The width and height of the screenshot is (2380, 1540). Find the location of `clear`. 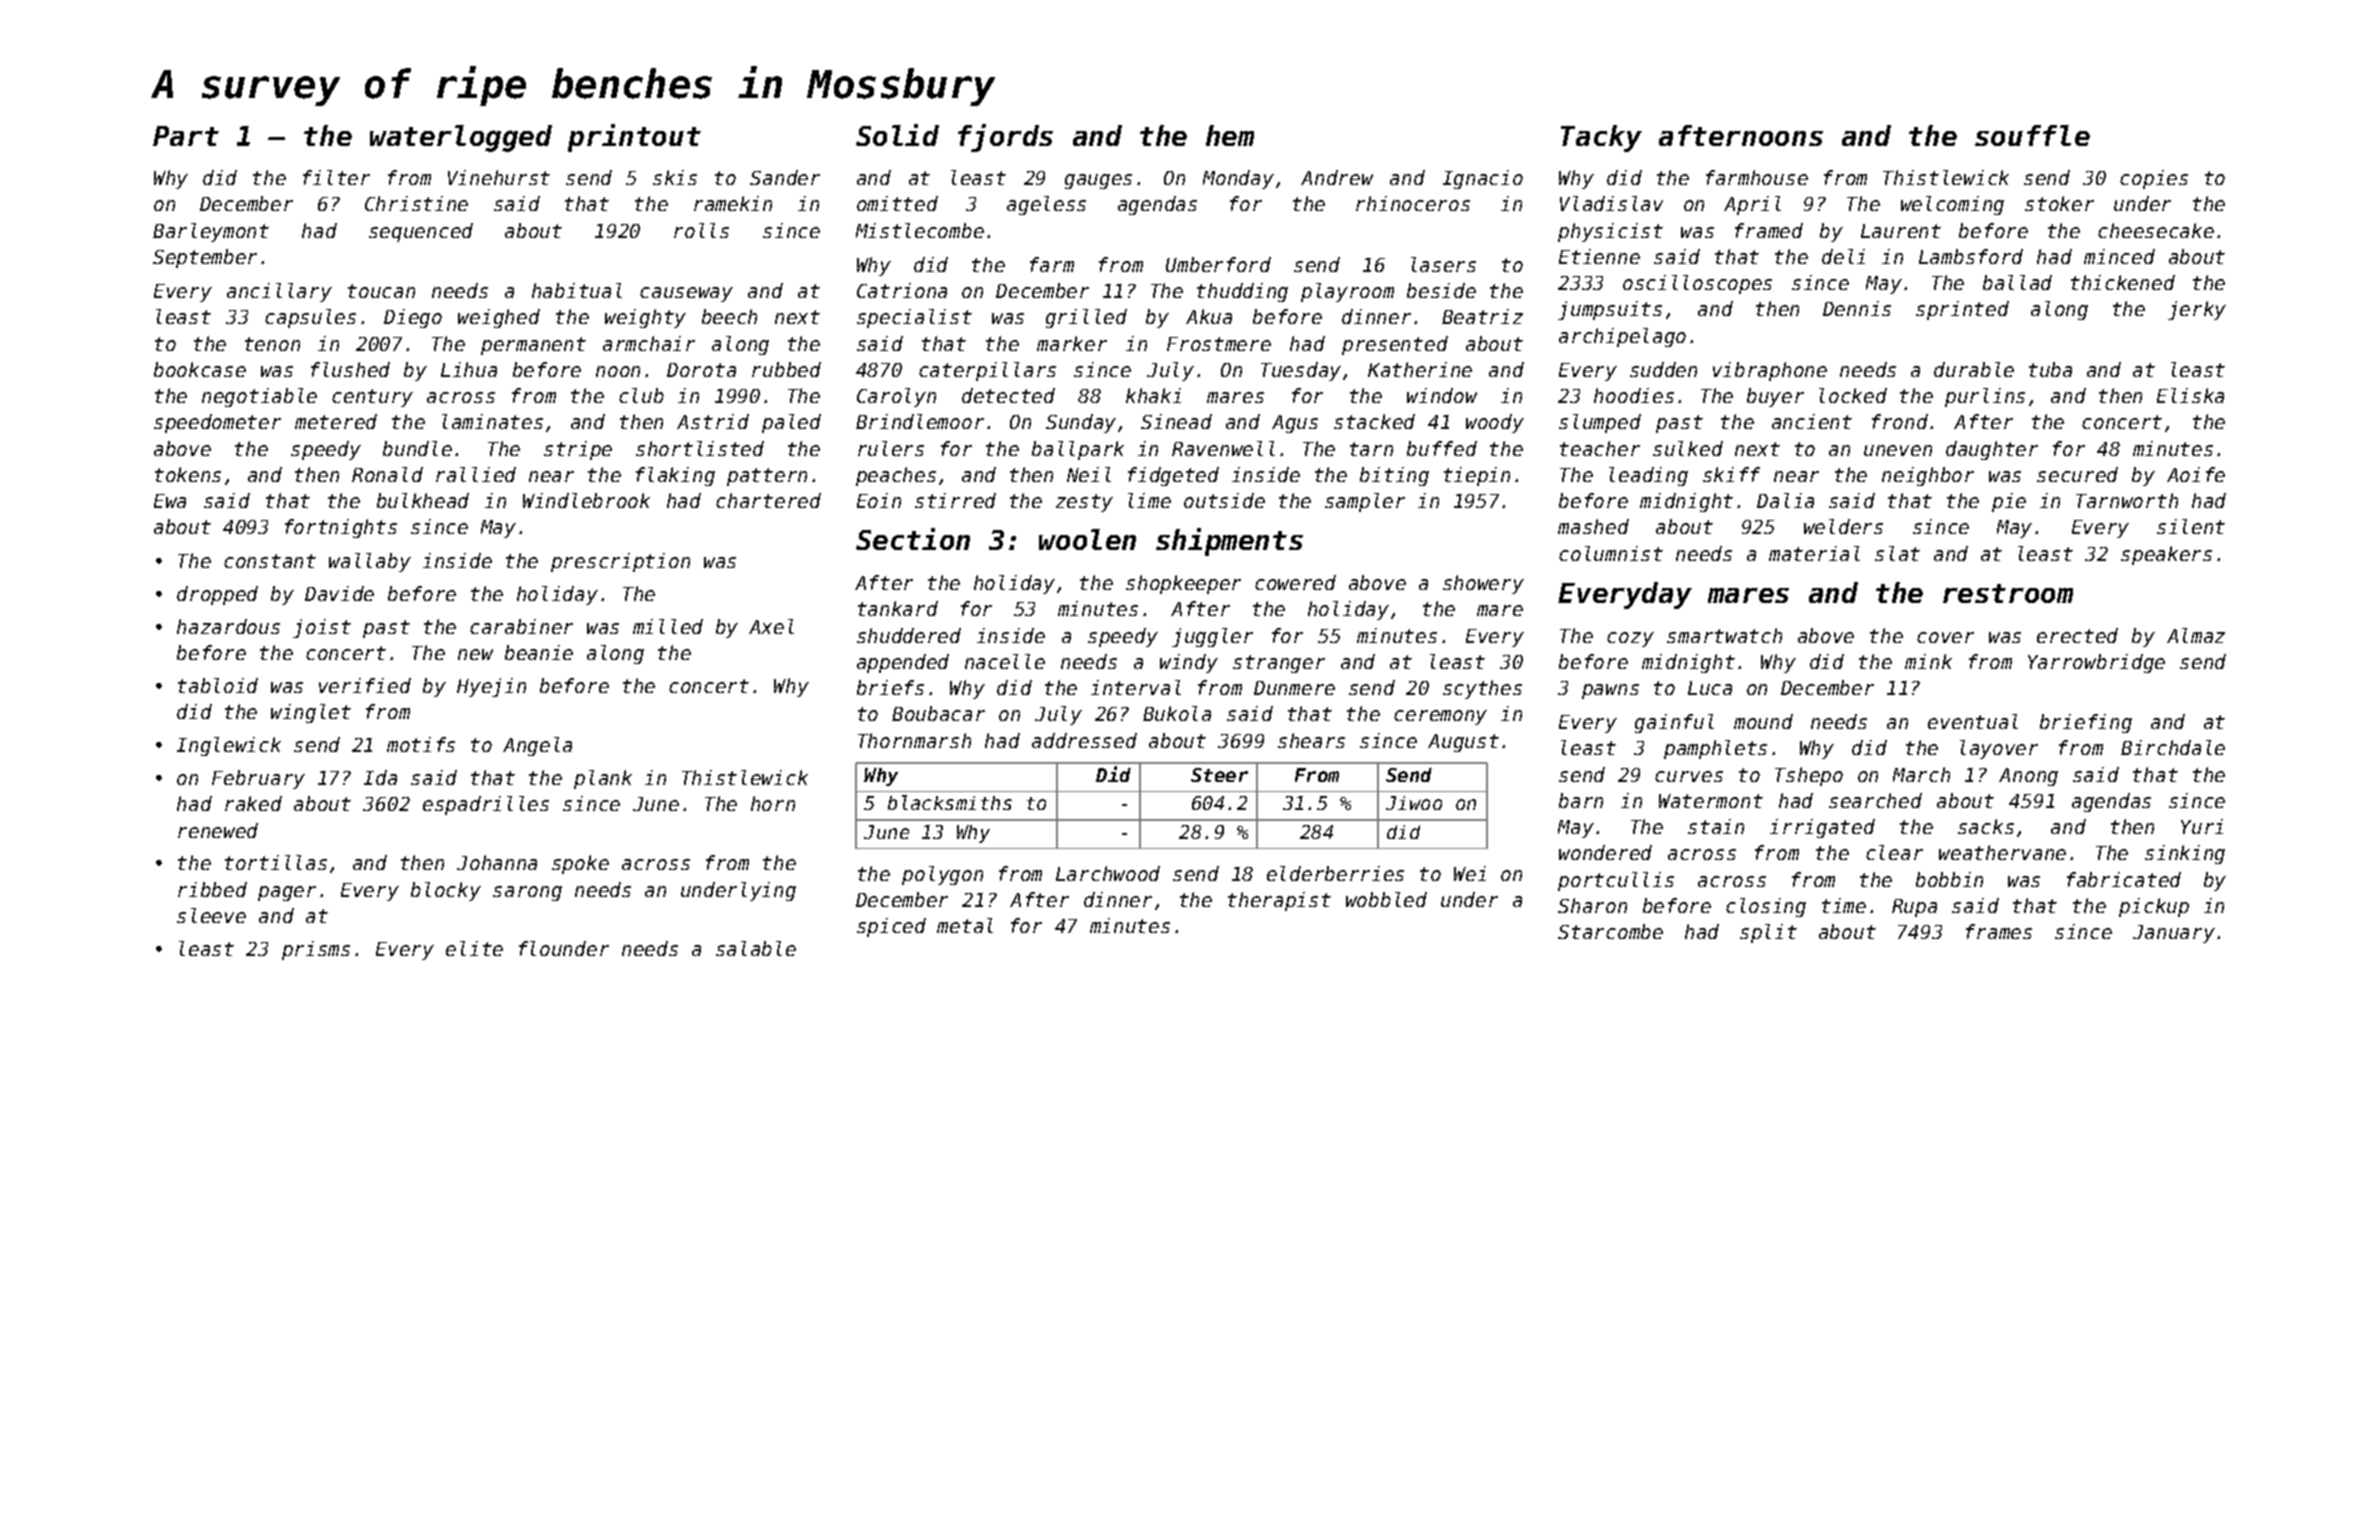

clear is located at coordinates (1894, 852).
